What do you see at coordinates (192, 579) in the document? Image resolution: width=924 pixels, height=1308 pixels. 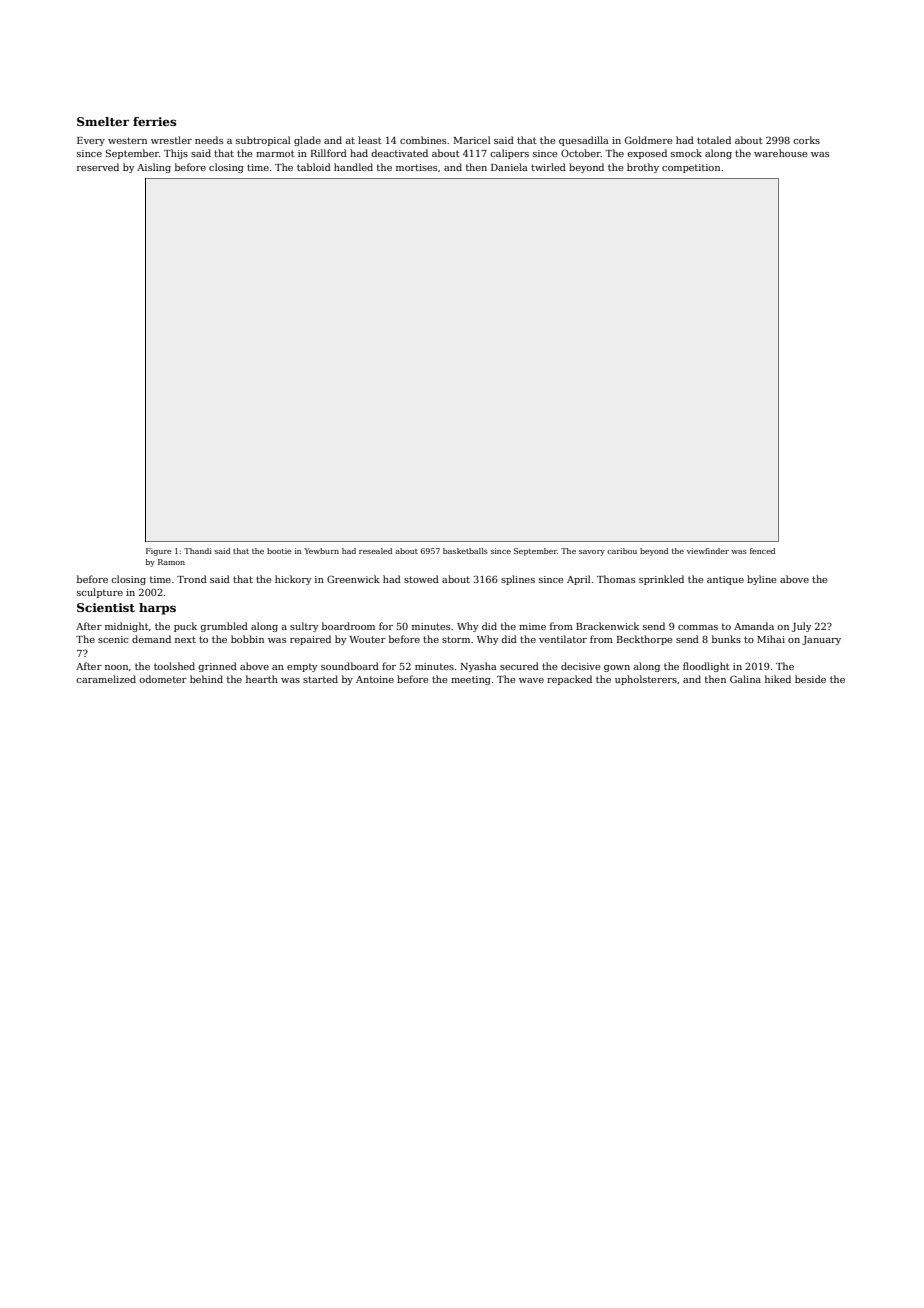 I see `Trond` at bounding box center [192, 579].
